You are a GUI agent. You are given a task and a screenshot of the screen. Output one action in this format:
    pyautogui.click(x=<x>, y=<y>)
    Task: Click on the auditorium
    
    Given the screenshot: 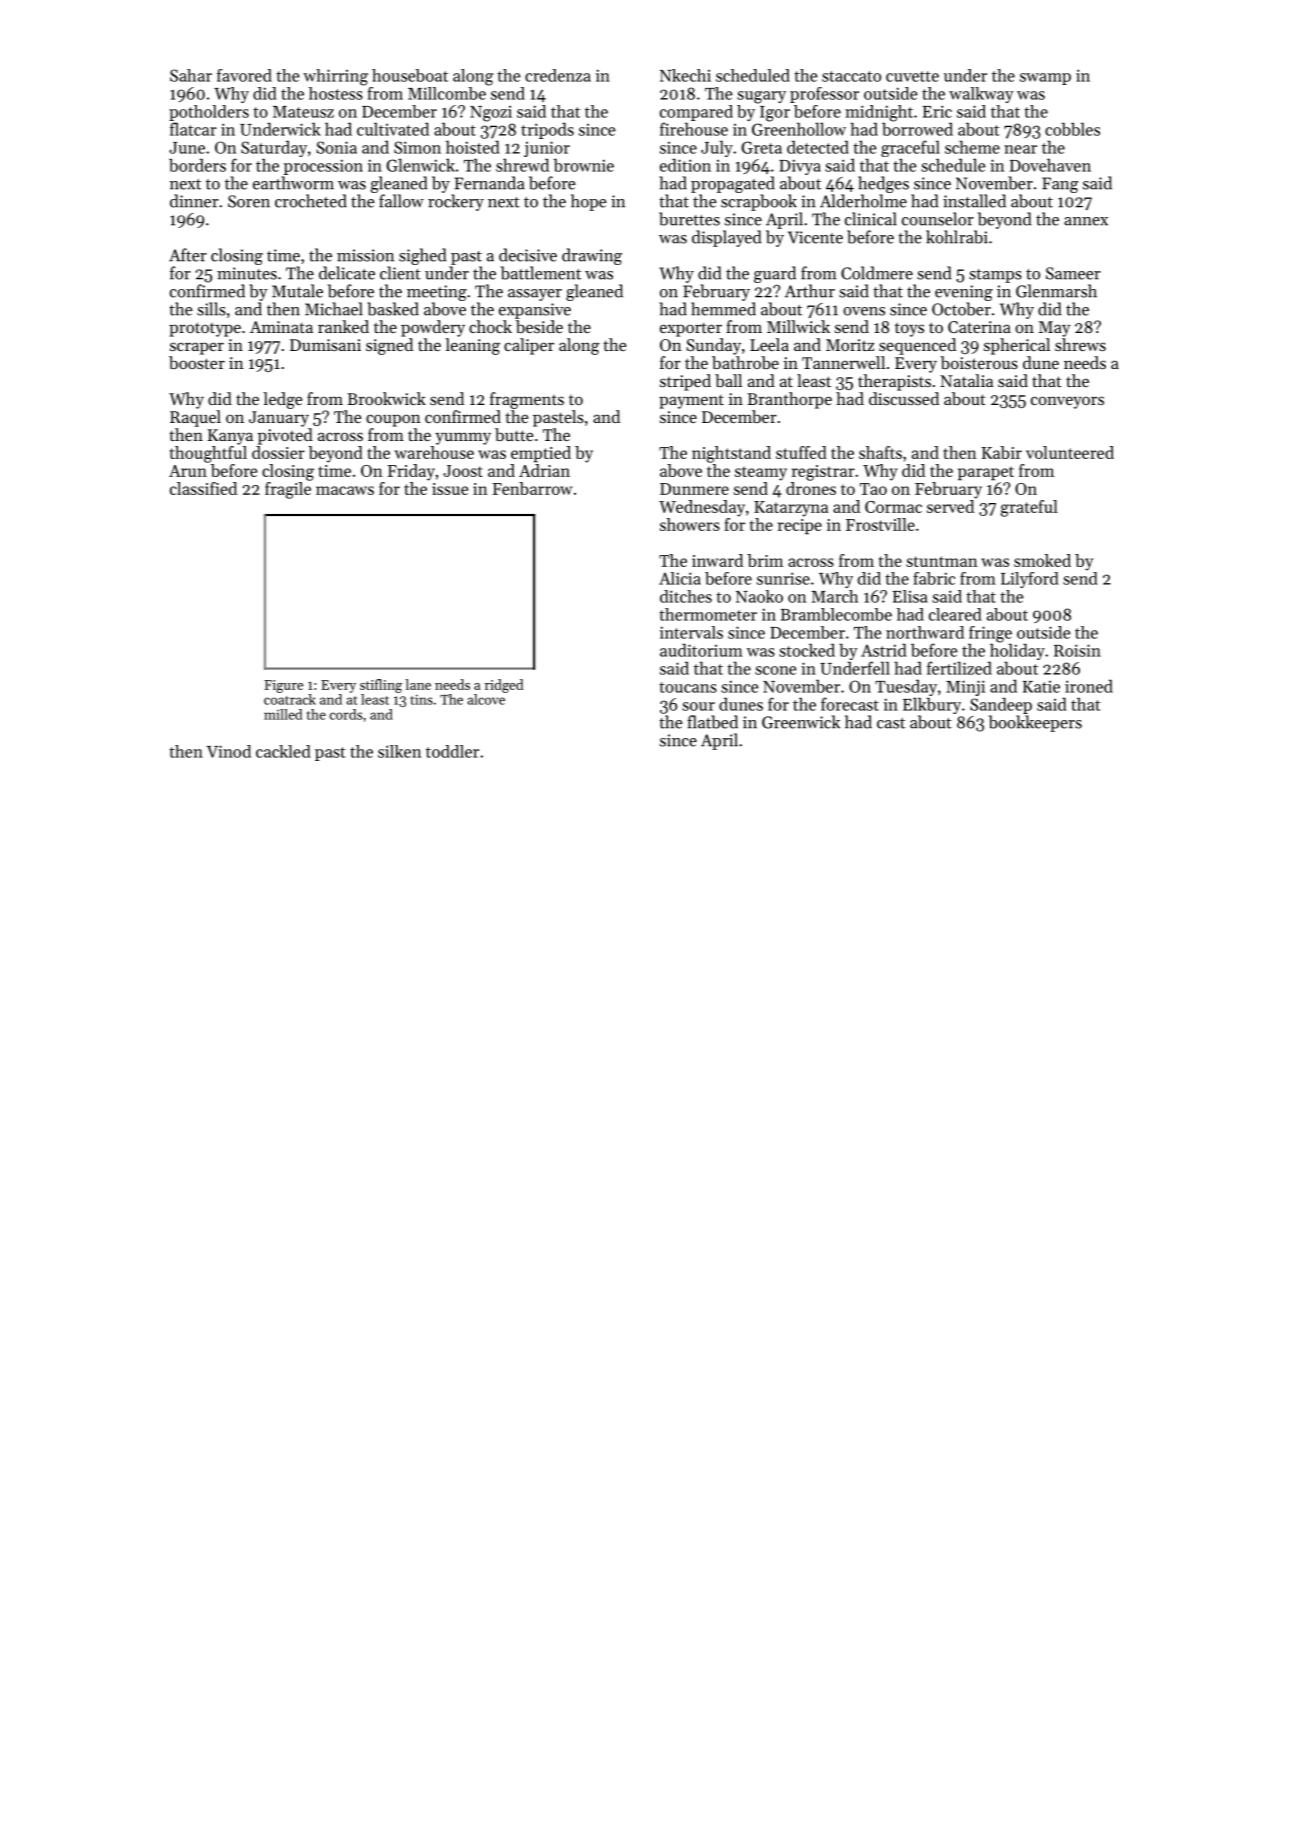 What is the action you would take?
    pyautogui.click(x=701, y=650)
